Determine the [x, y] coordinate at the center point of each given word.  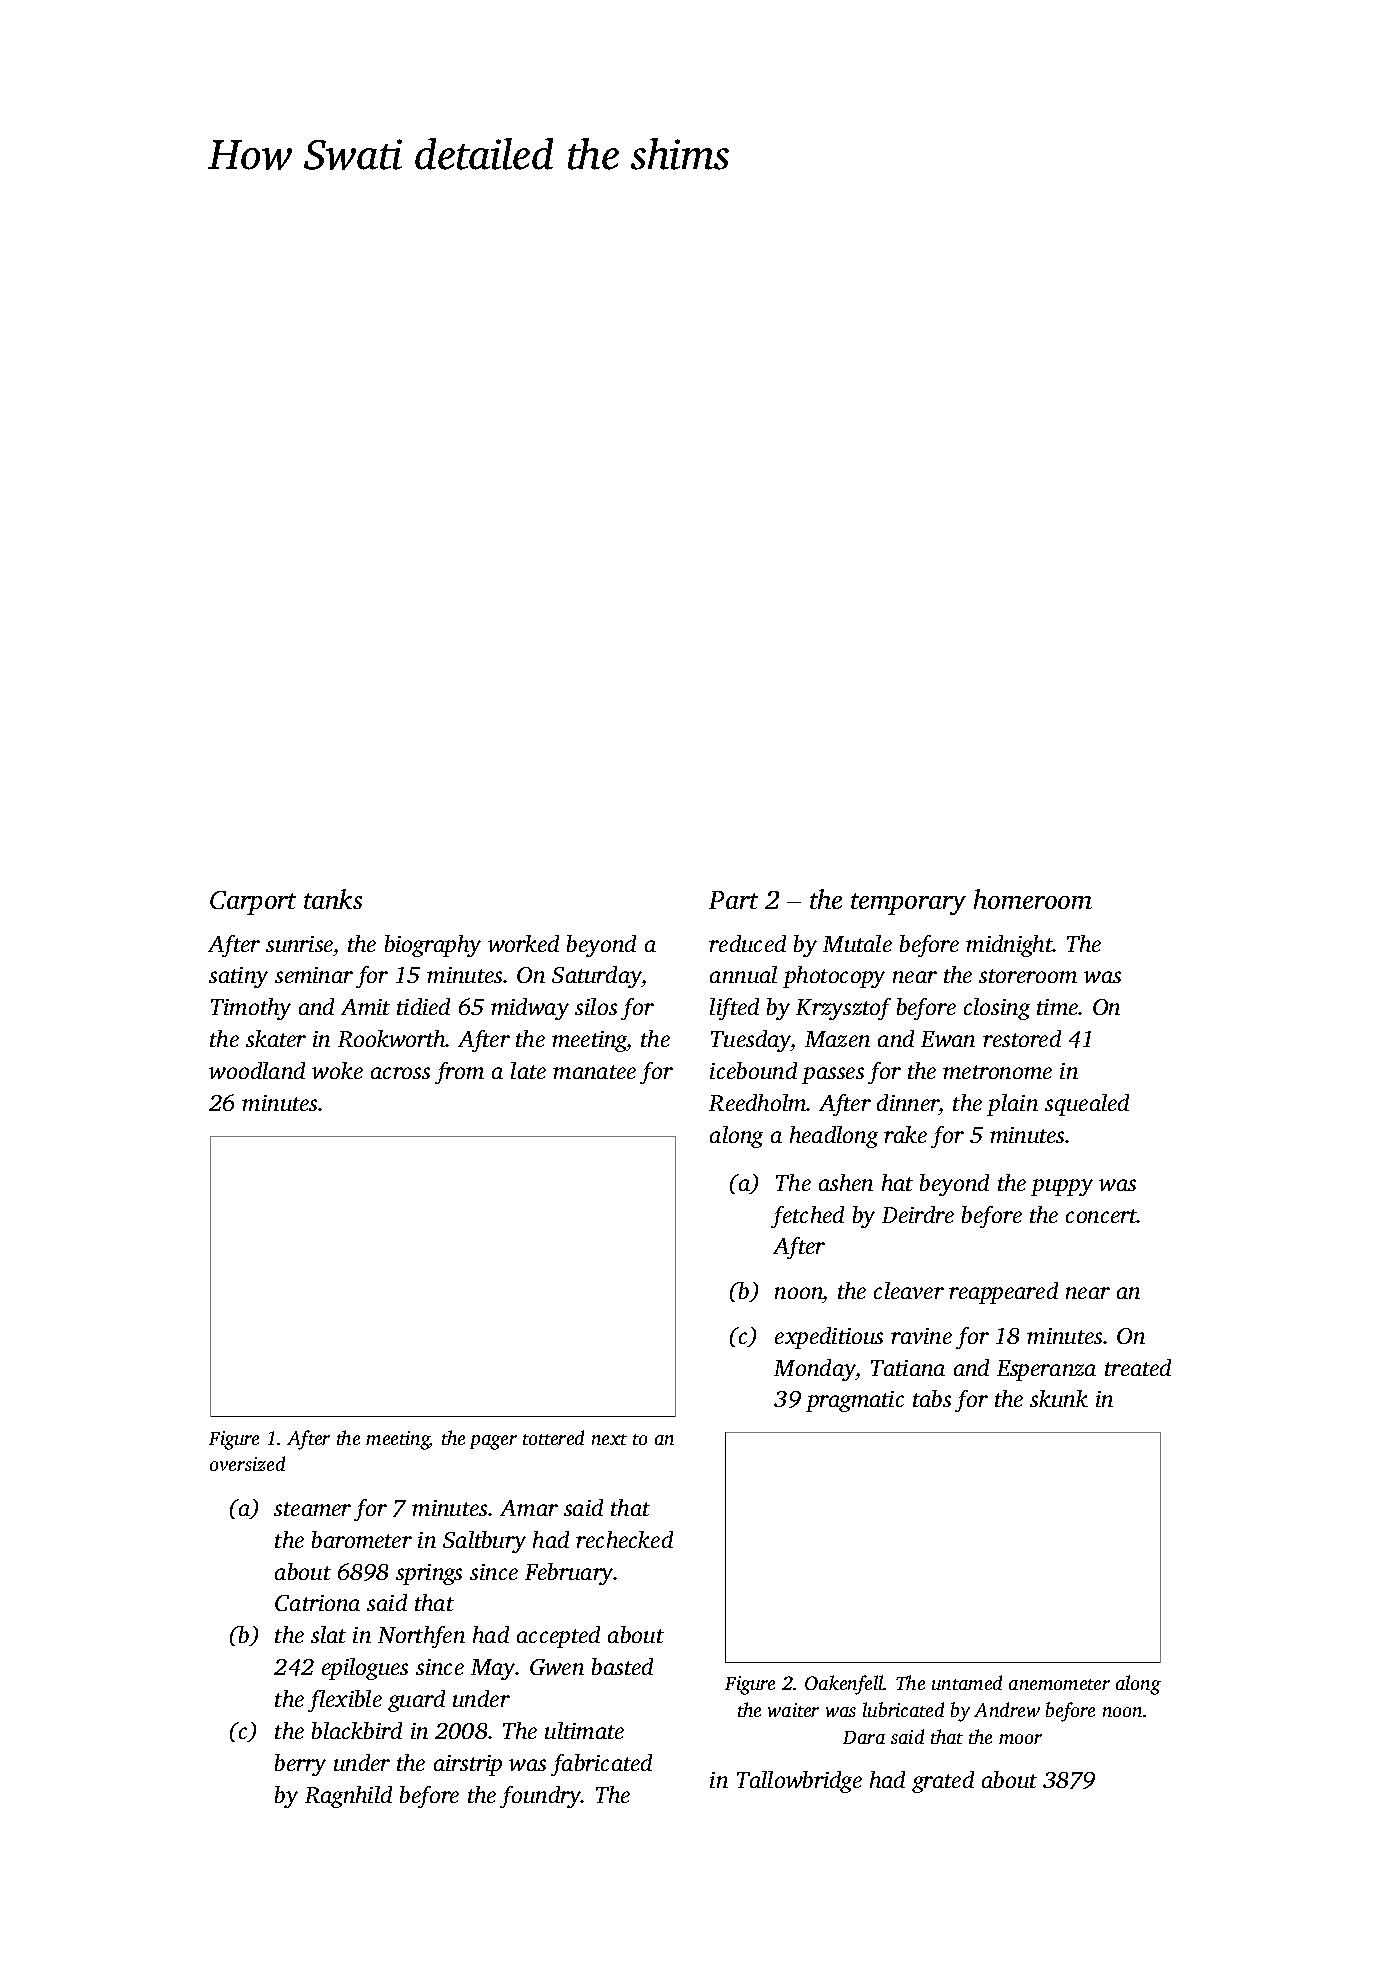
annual [743, 974]
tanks [333, 899]
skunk [1059, 1398]
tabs [932, 1398]
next [609, 1439]
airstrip [468, 1765]
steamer [312, 1509]
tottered [553, 1437]
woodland [257, 1070]
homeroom [1033, 899]
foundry [541, 1797]
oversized [247, 1463]
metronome [997, 1072]
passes [833, 1075]
